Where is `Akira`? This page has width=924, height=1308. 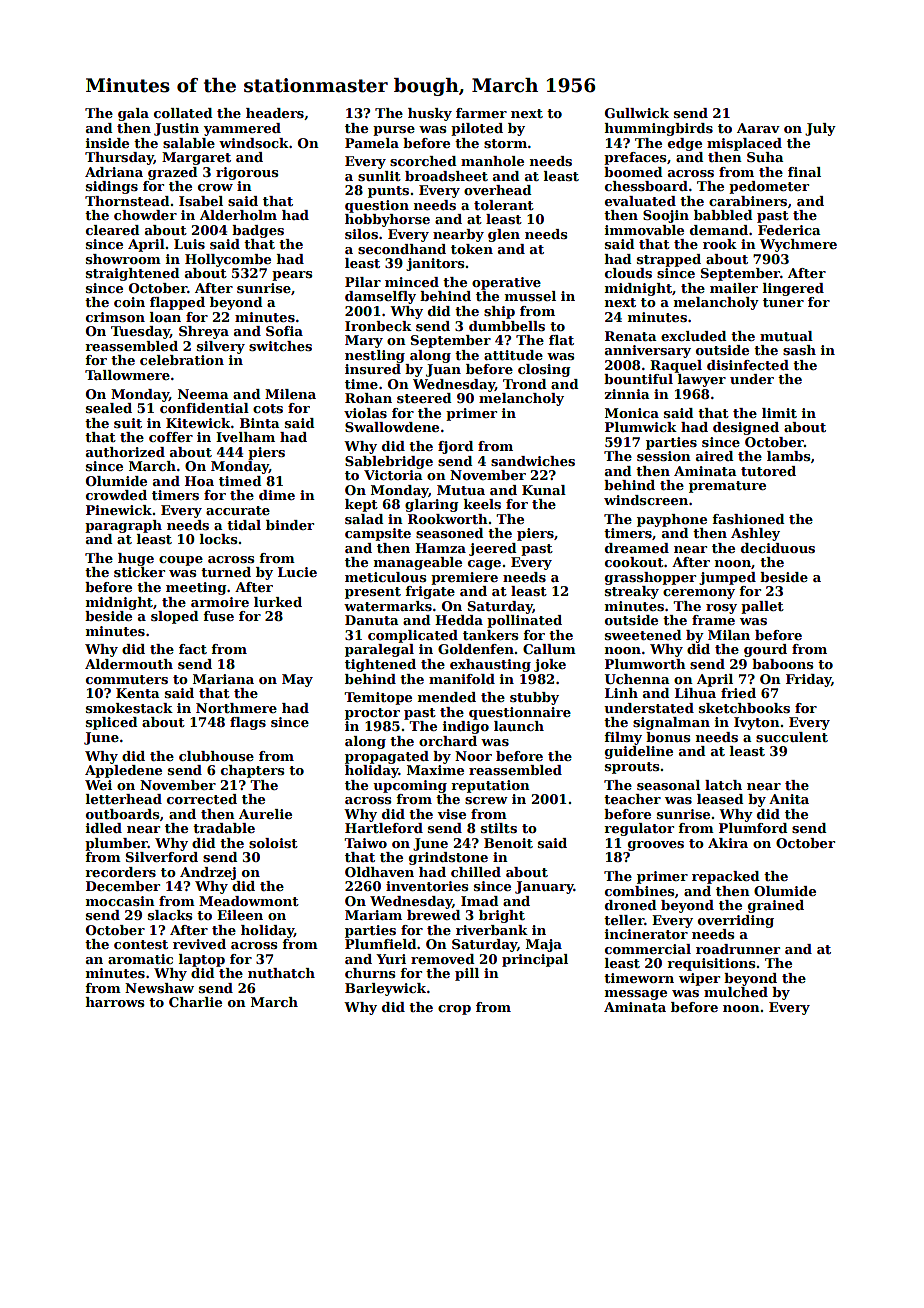
Akira is located at coordinates (728, 843).
